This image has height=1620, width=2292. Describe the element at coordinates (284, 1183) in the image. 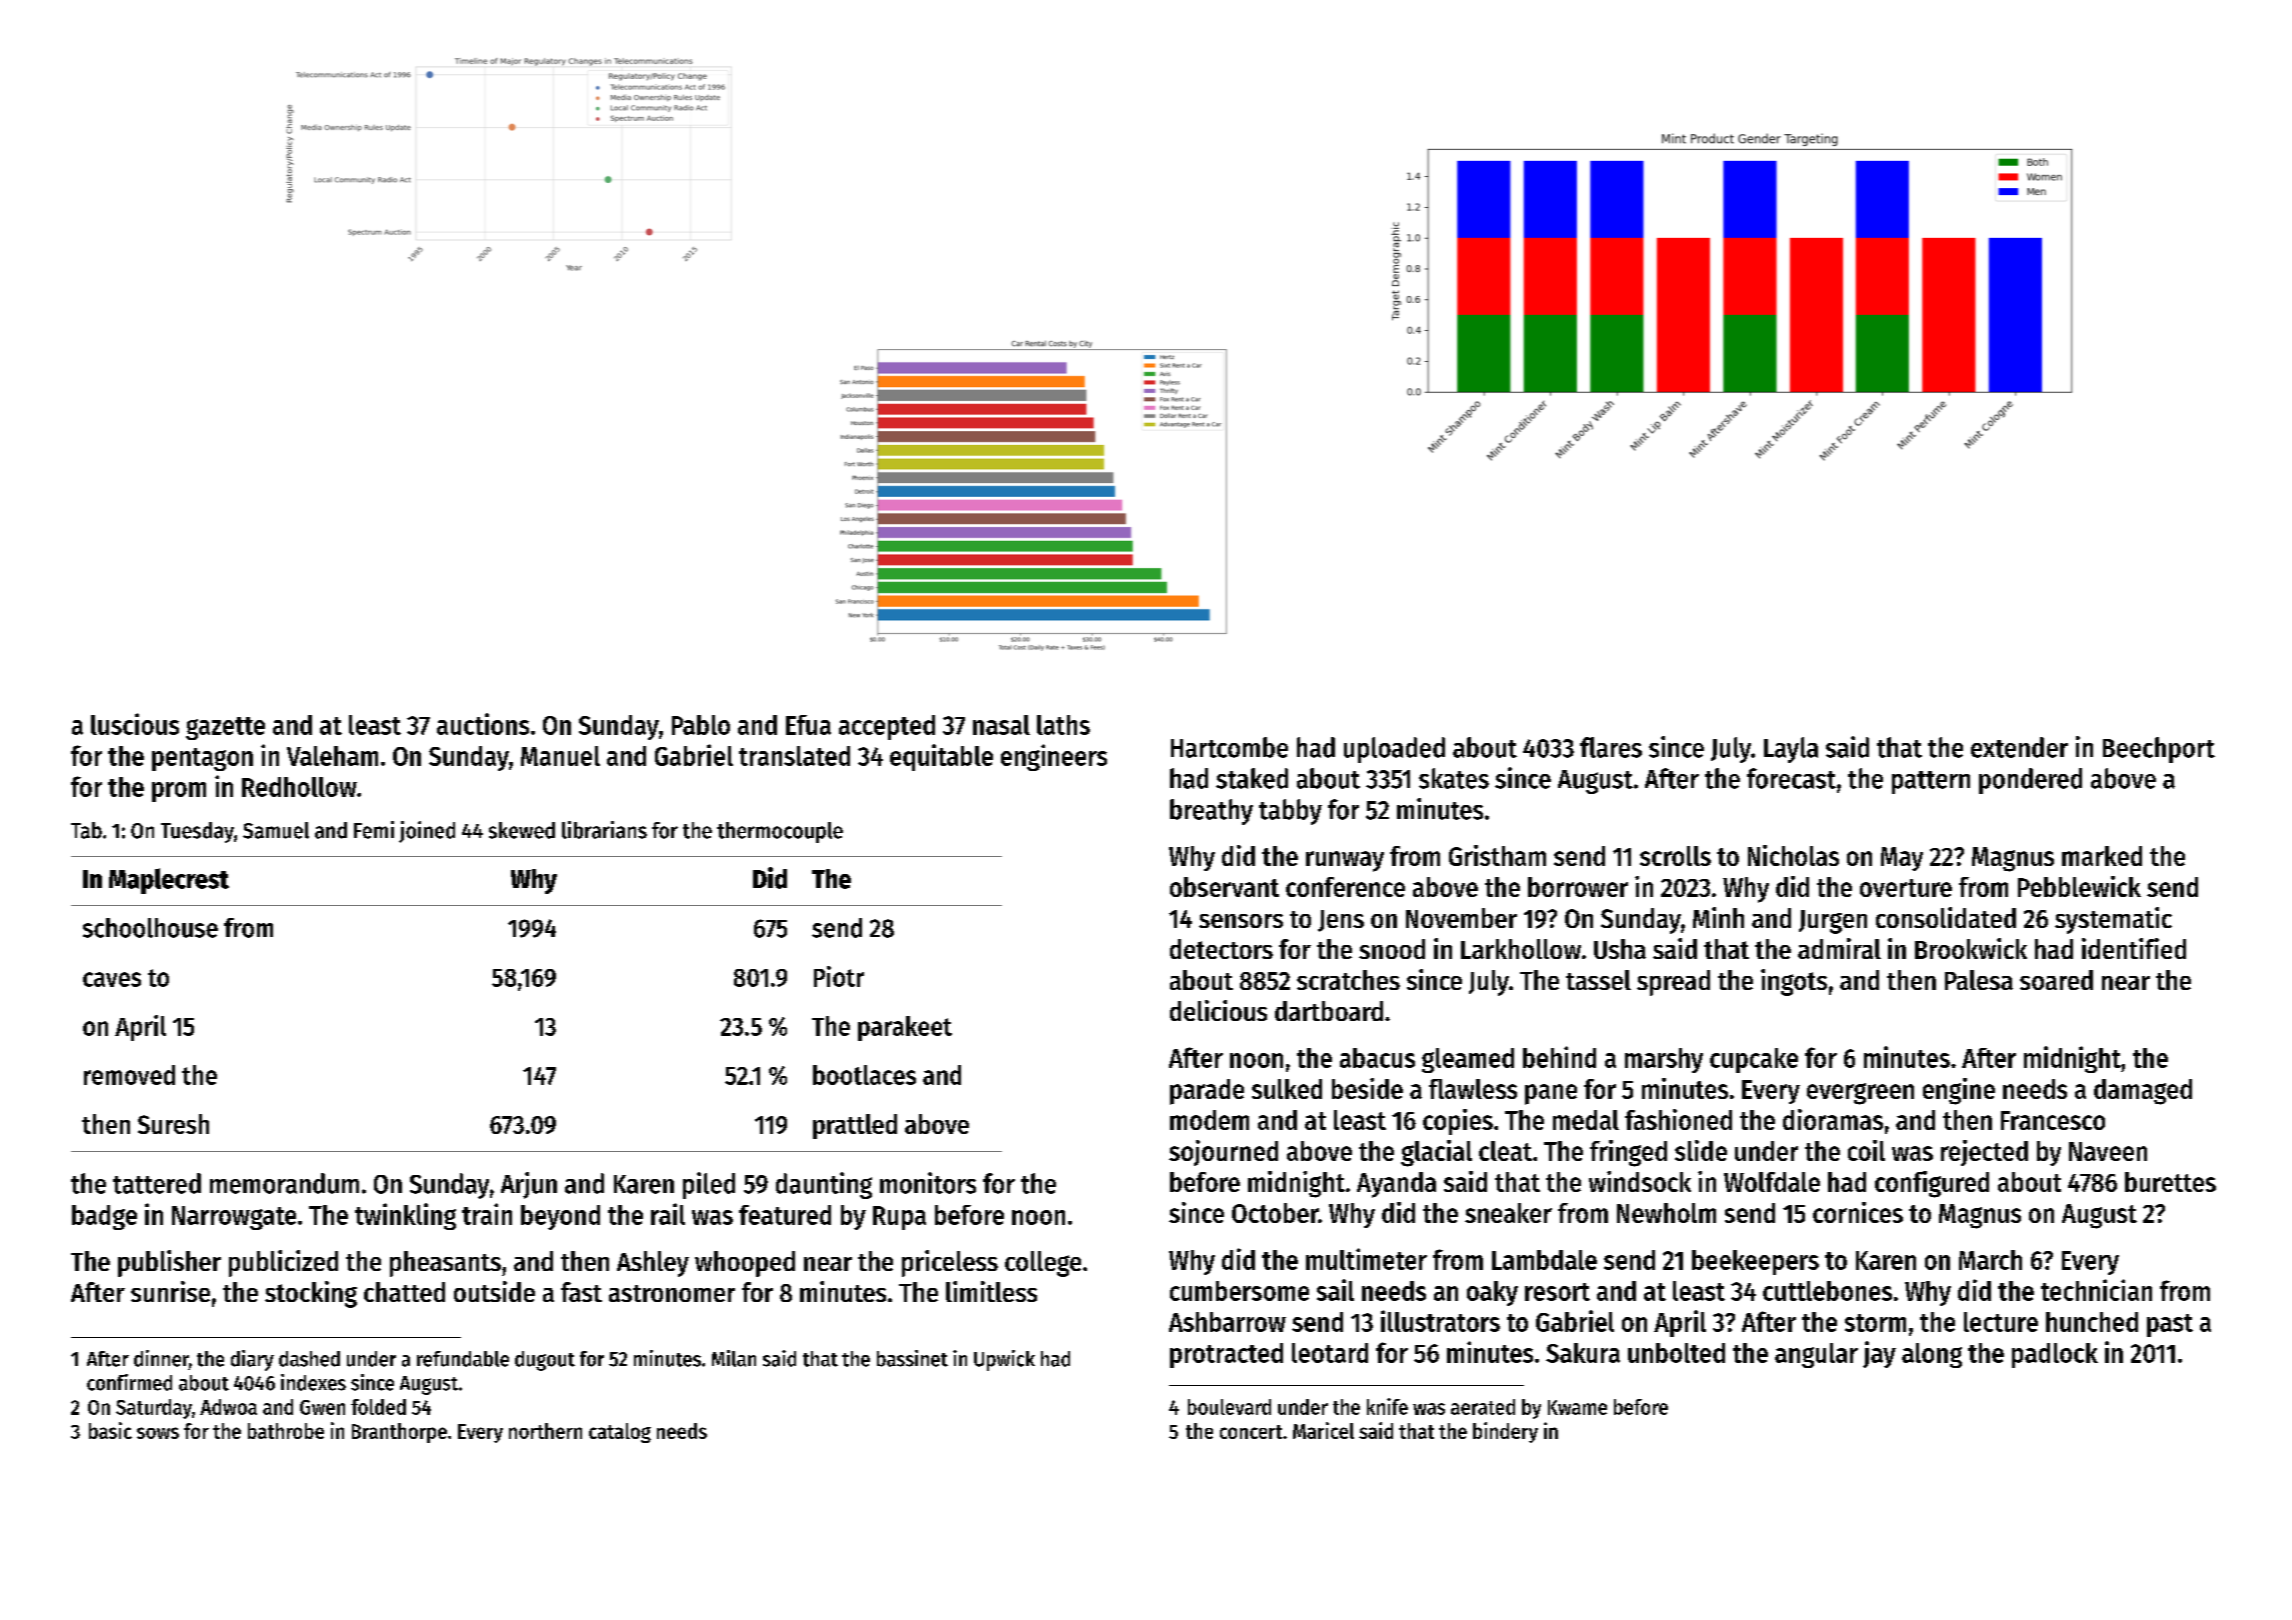

I see `memorandum` at that location.
